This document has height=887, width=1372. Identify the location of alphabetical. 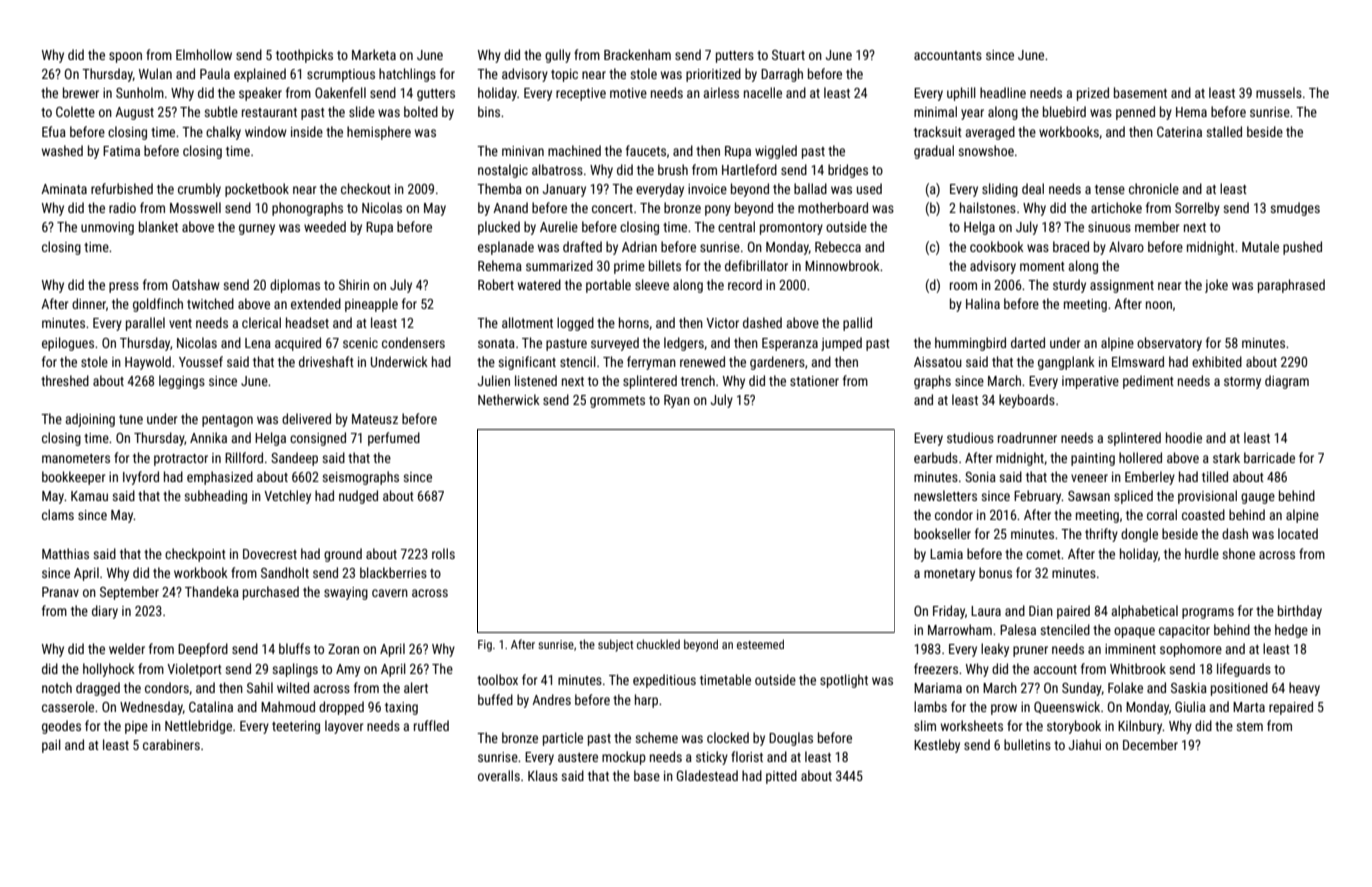
(1145, 612).
